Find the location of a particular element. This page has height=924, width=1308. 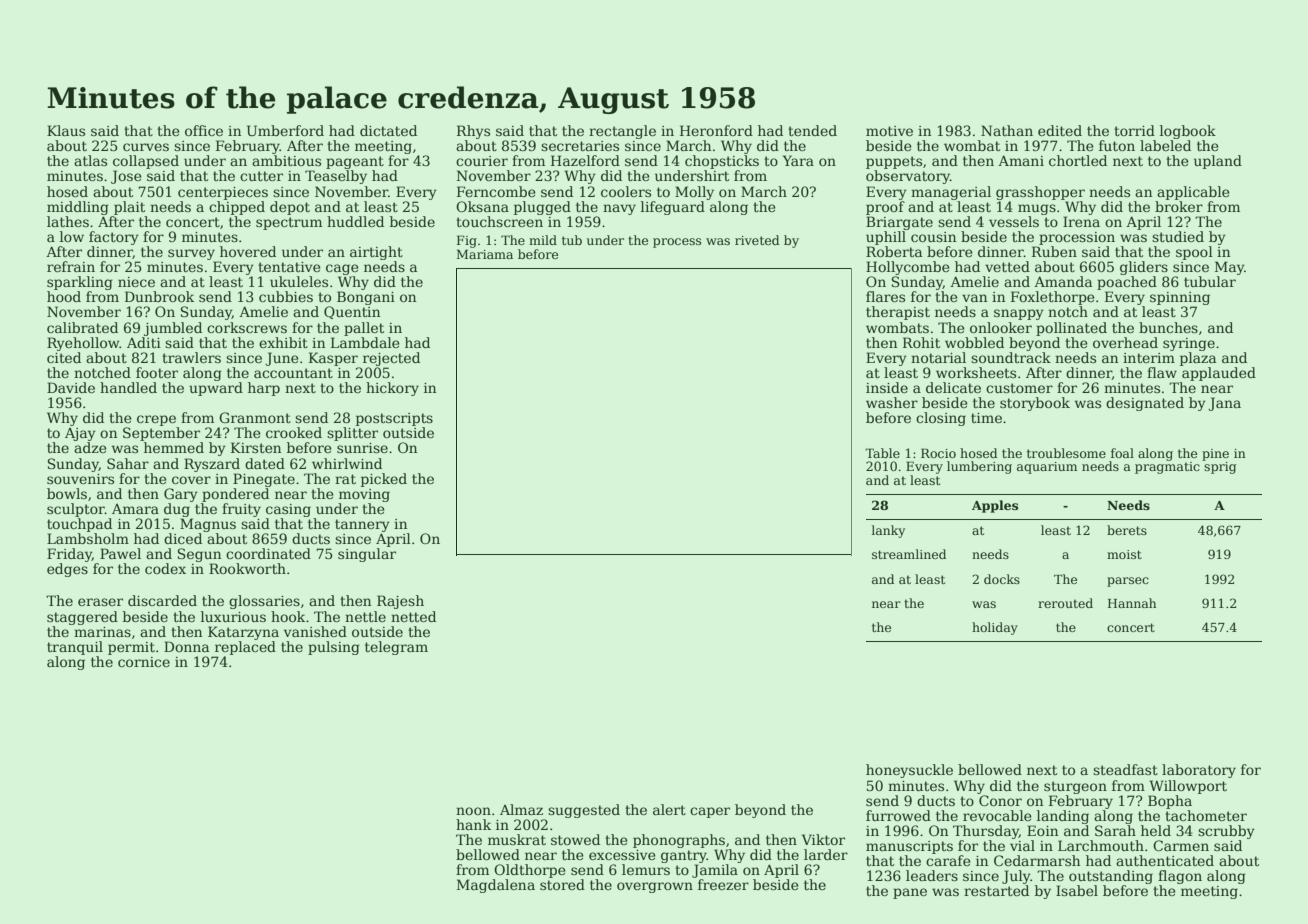

inside is located at coordinates (887, 387).
